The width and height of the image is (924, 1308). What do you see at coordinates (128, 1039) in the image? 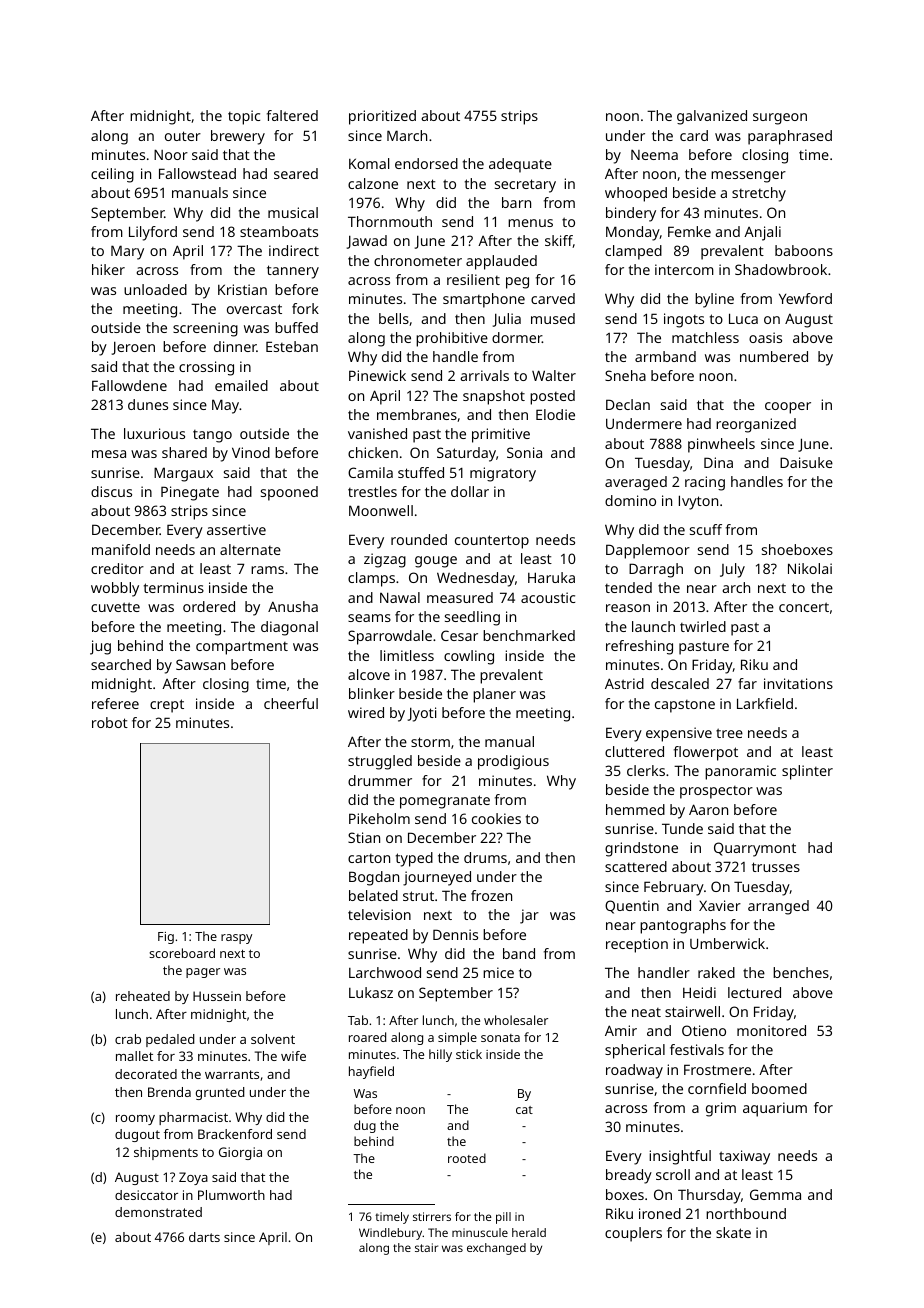
I see `crab` at bounding box center [128, 1039].
